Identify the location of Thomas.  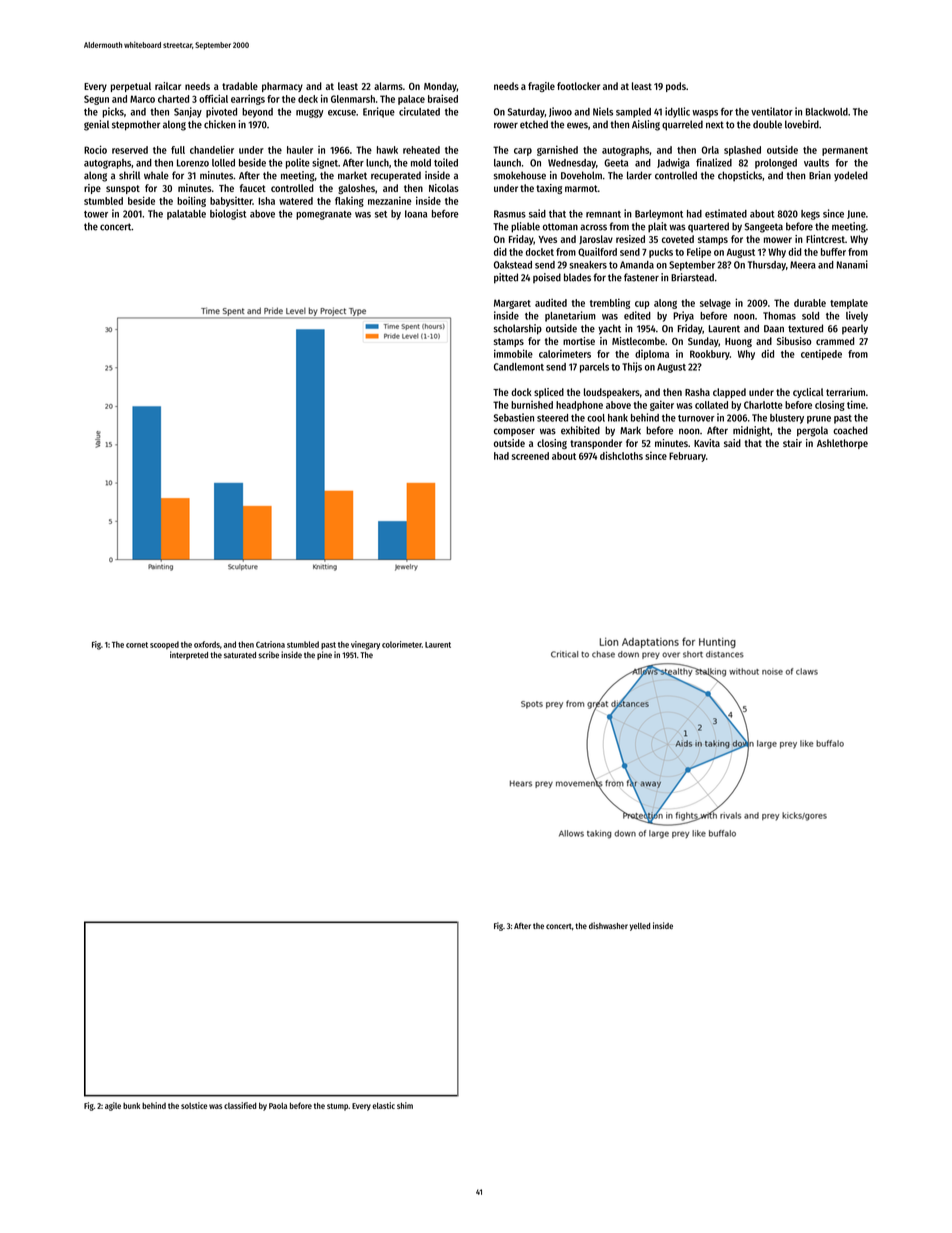
(779, 316).
